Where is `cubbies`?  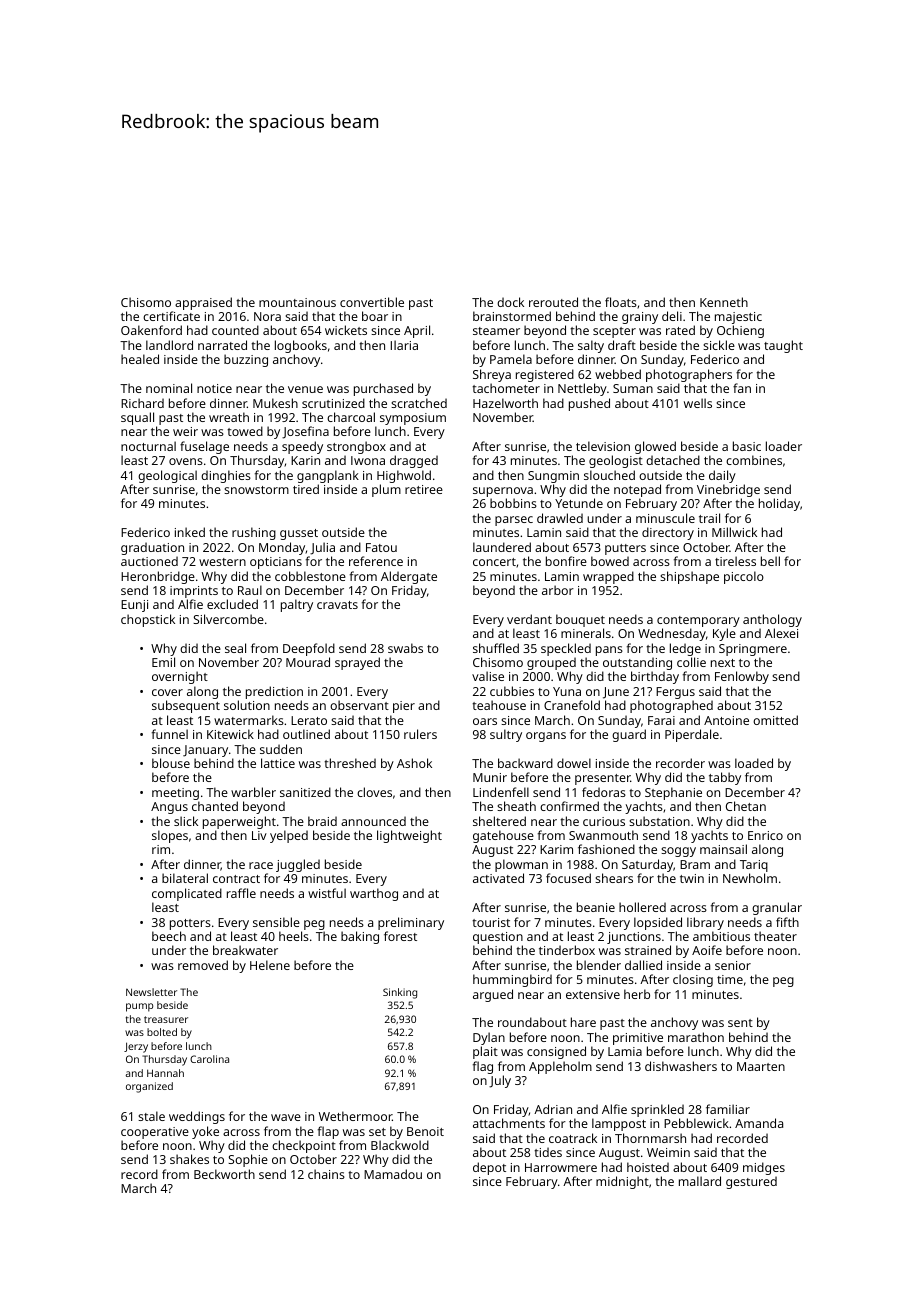
cubbies is located at coordinates (512, 691).
